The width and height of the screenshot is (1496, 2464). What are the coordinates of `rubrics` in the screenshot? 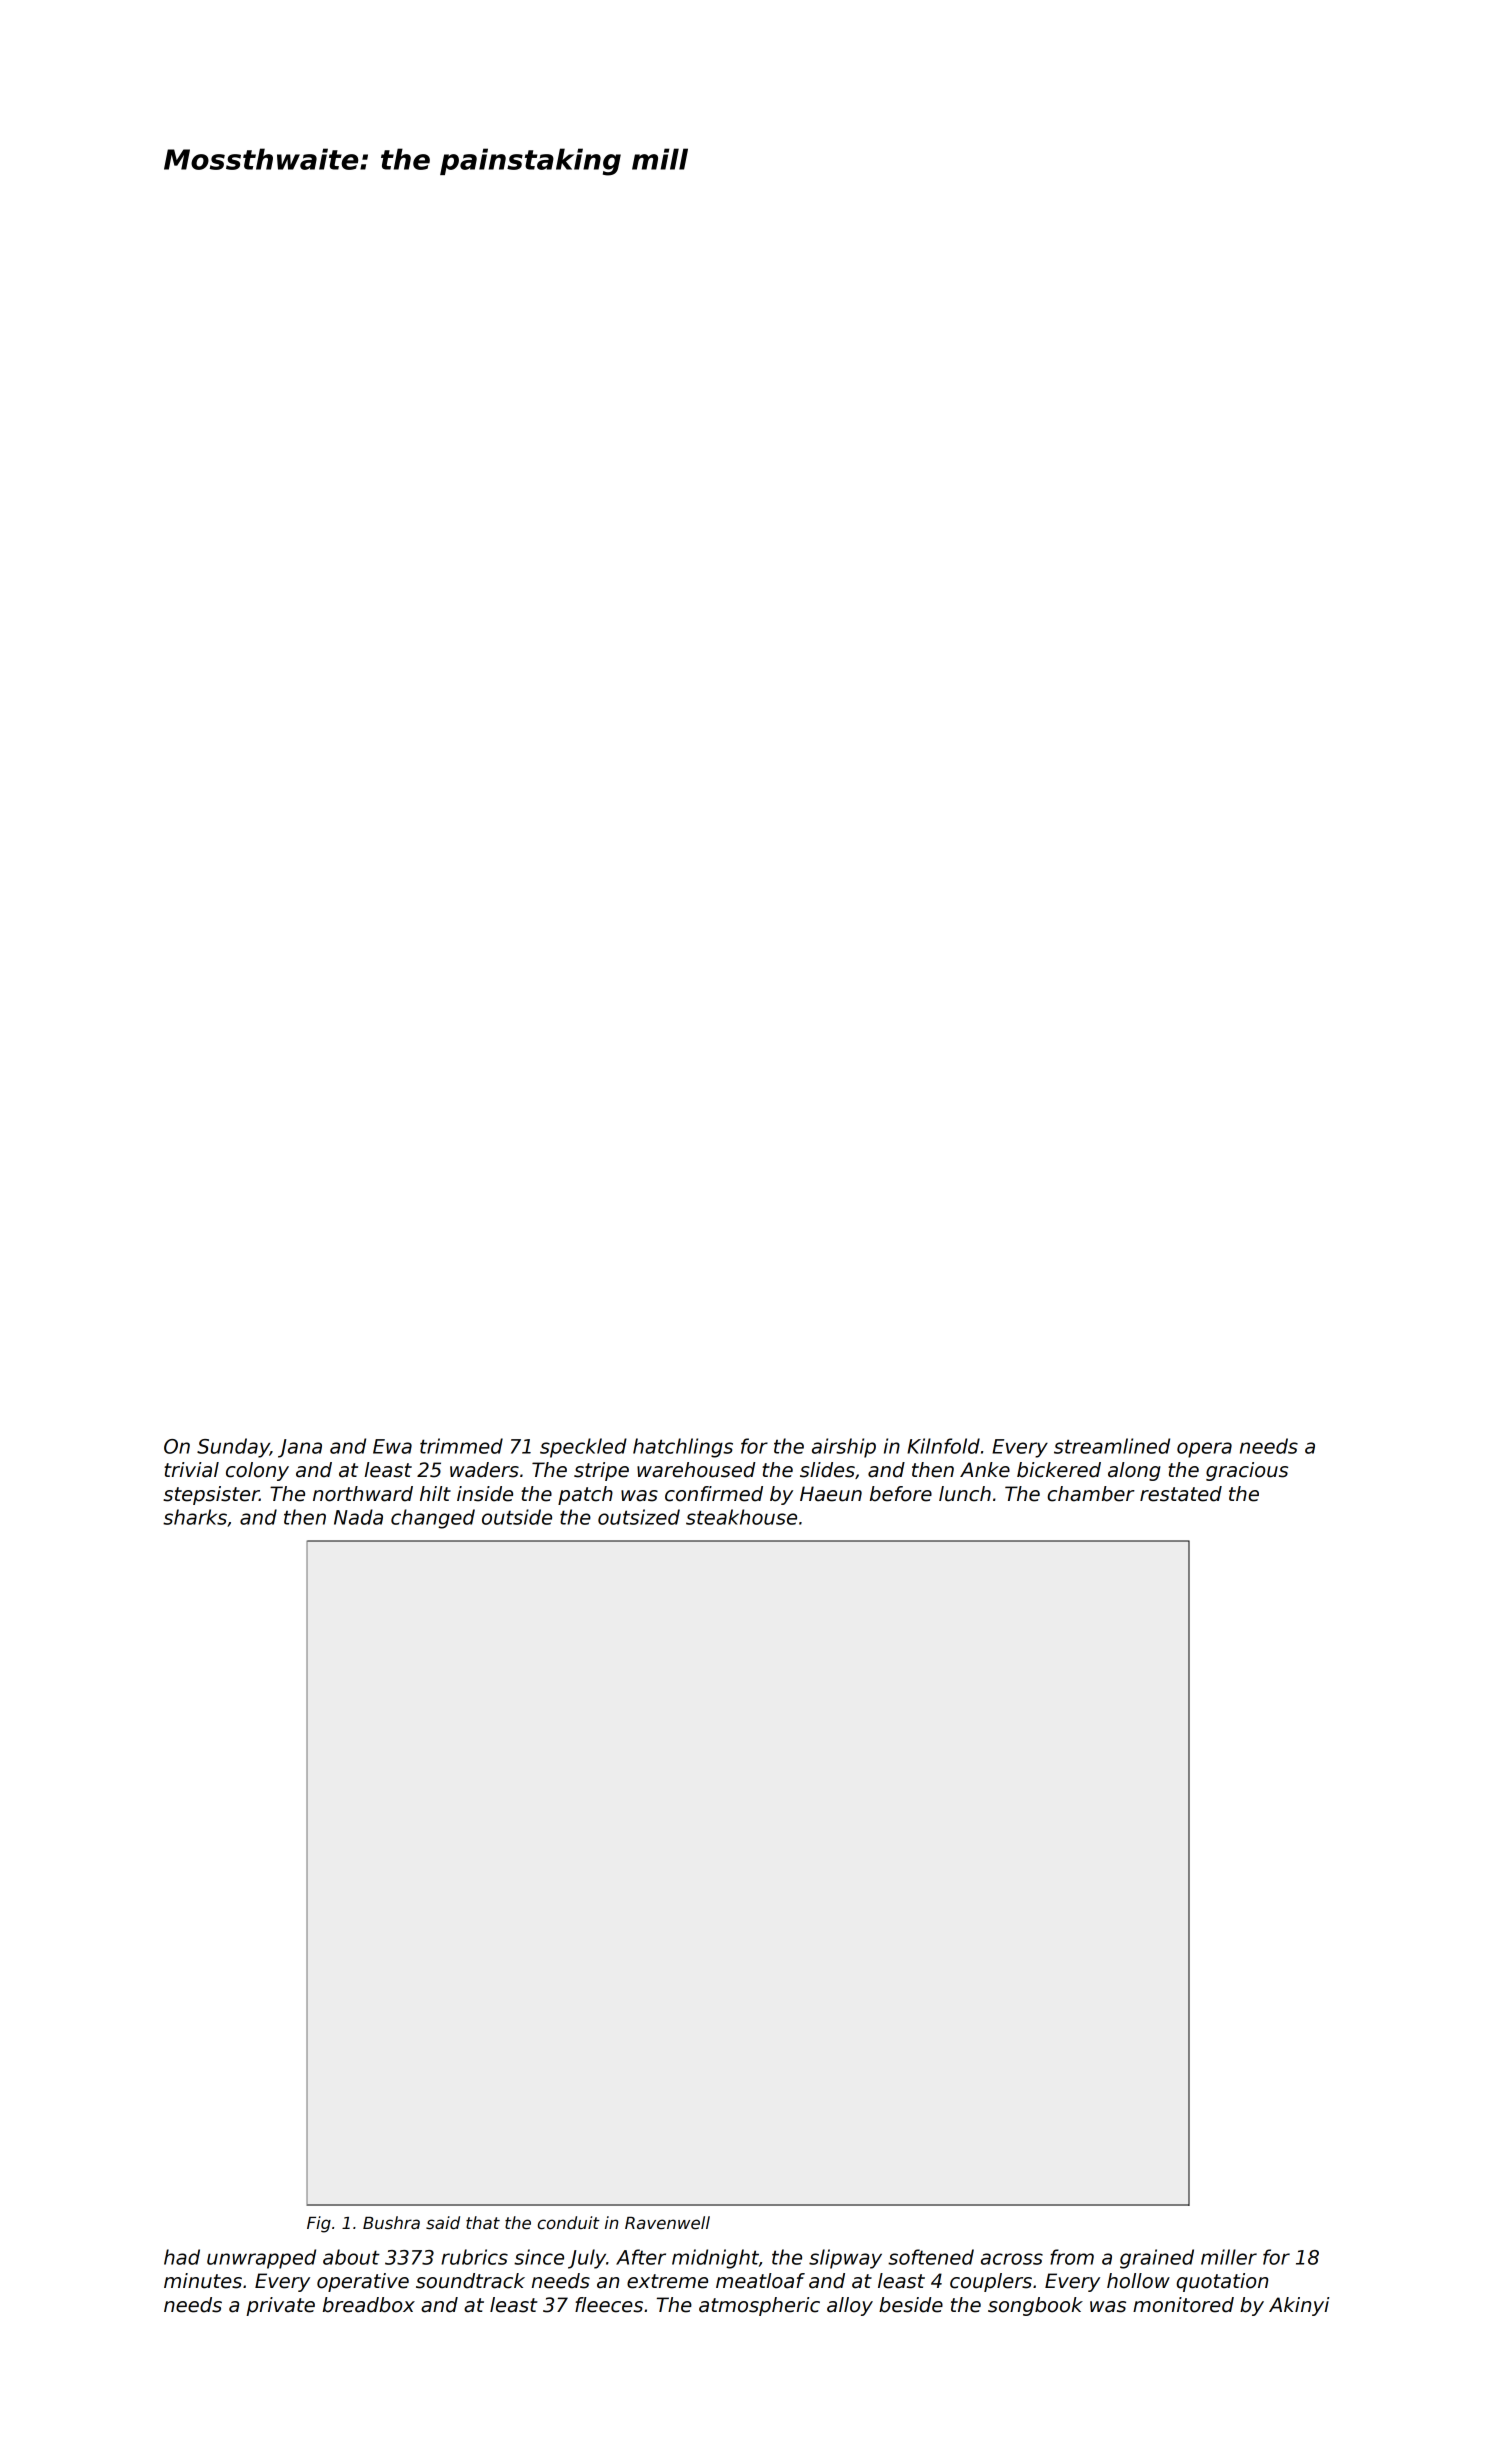 It's located at (474, 2257).
